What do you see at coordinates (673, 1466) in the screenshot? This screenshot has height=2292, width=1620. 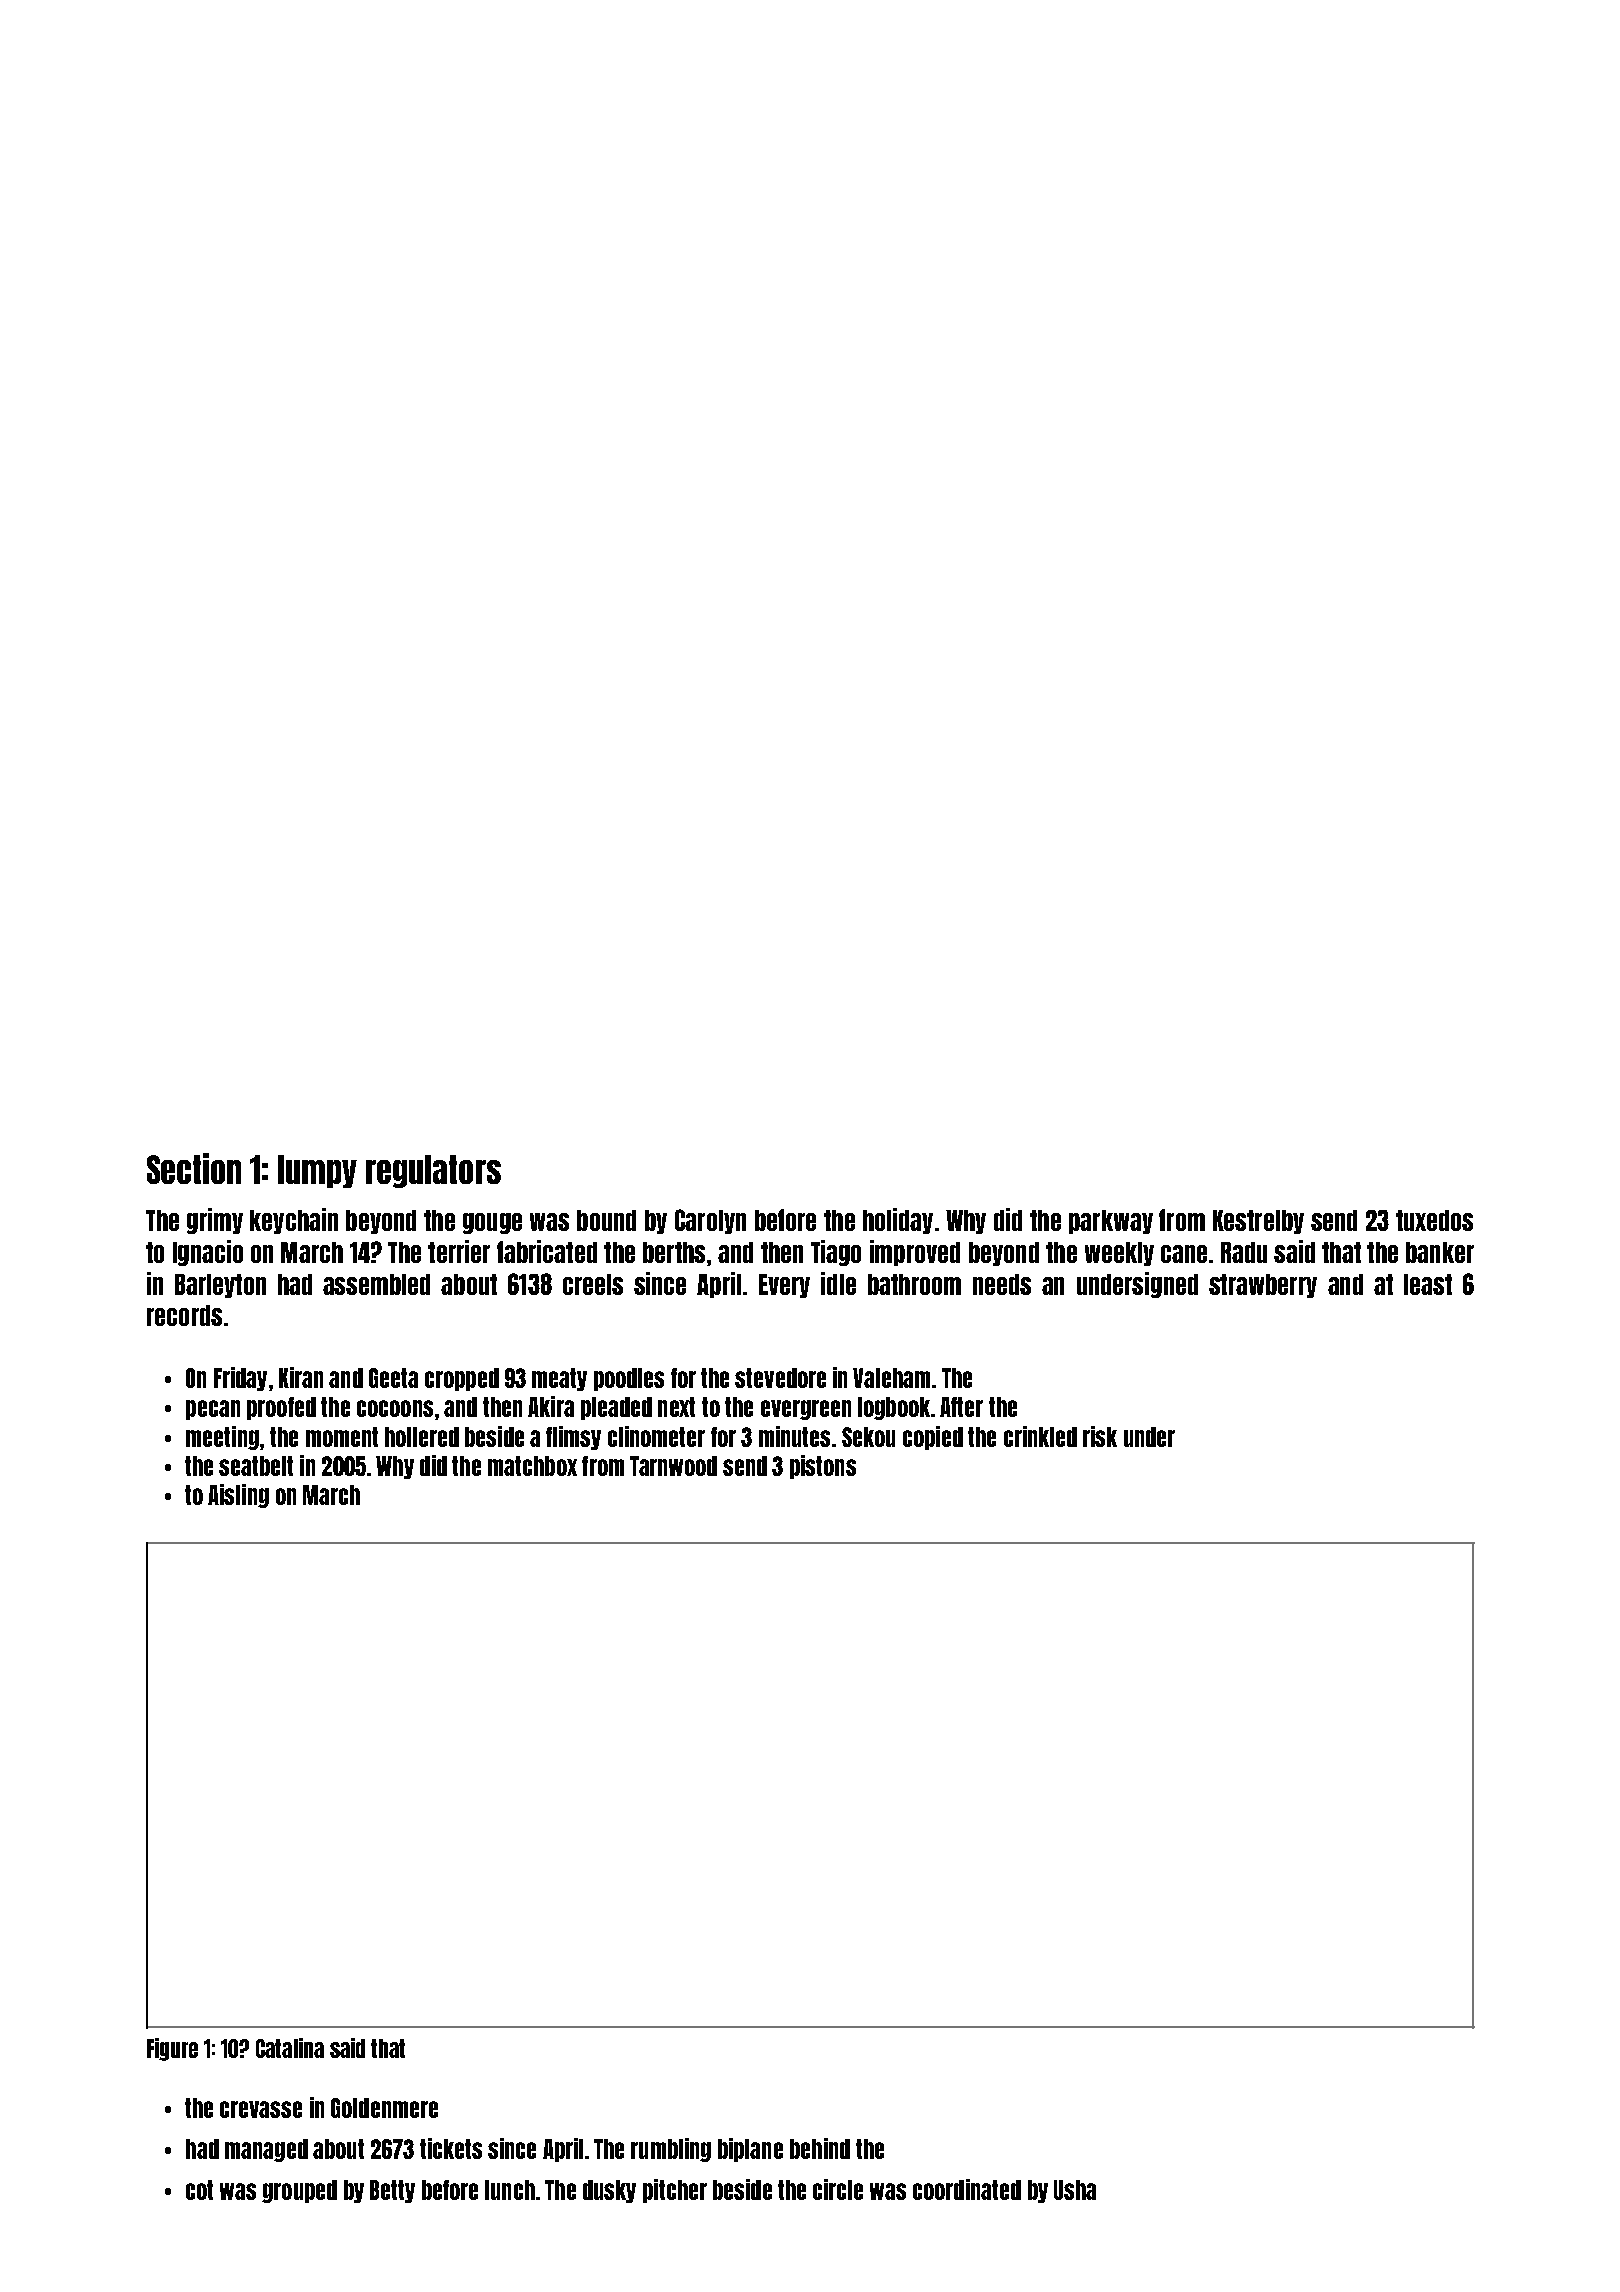 I see `Tarnwood` at bounding box center [673, 1466].
